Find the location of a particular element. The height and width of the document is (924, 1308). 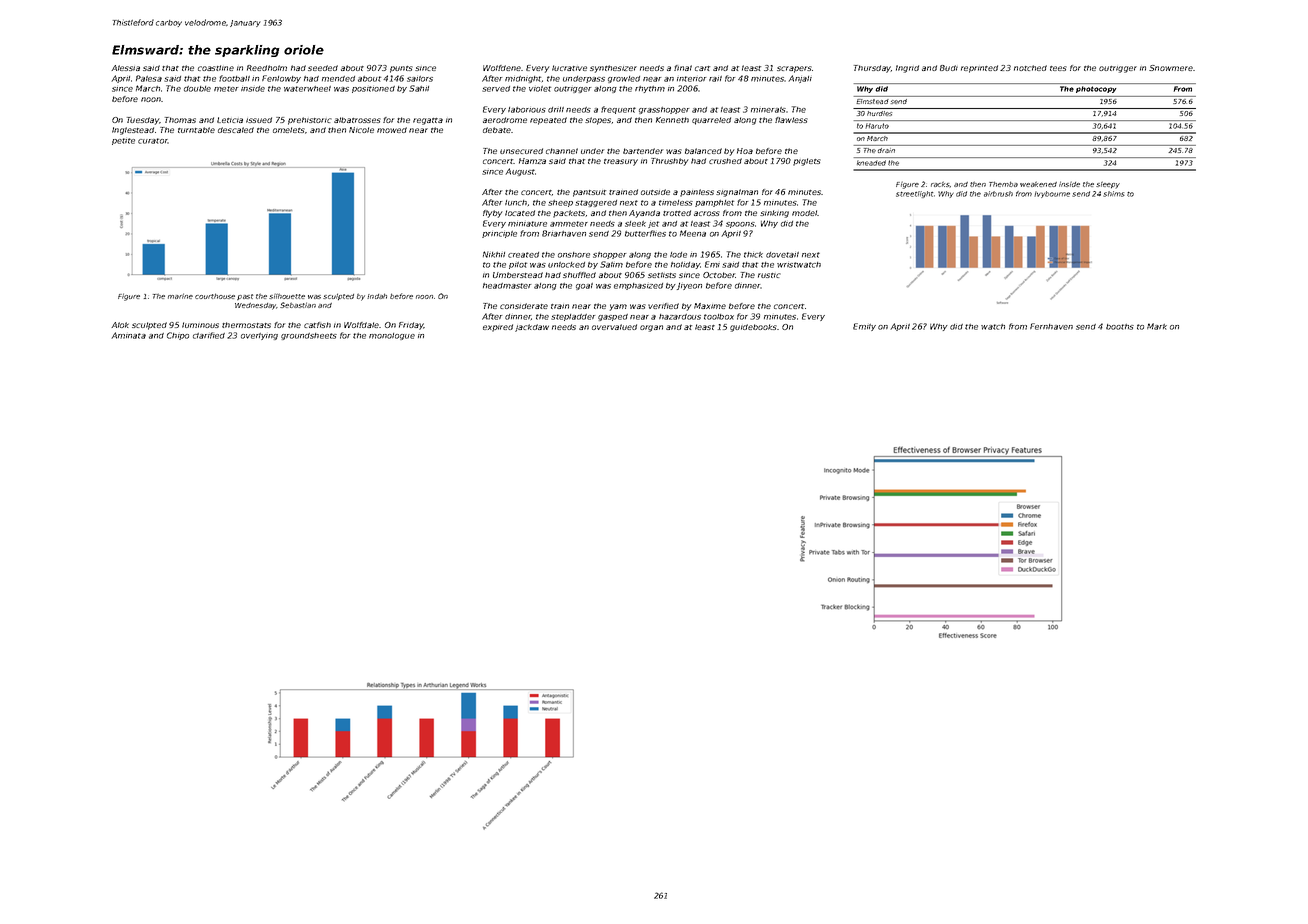

notched is located at coordinates (1030, 68).
